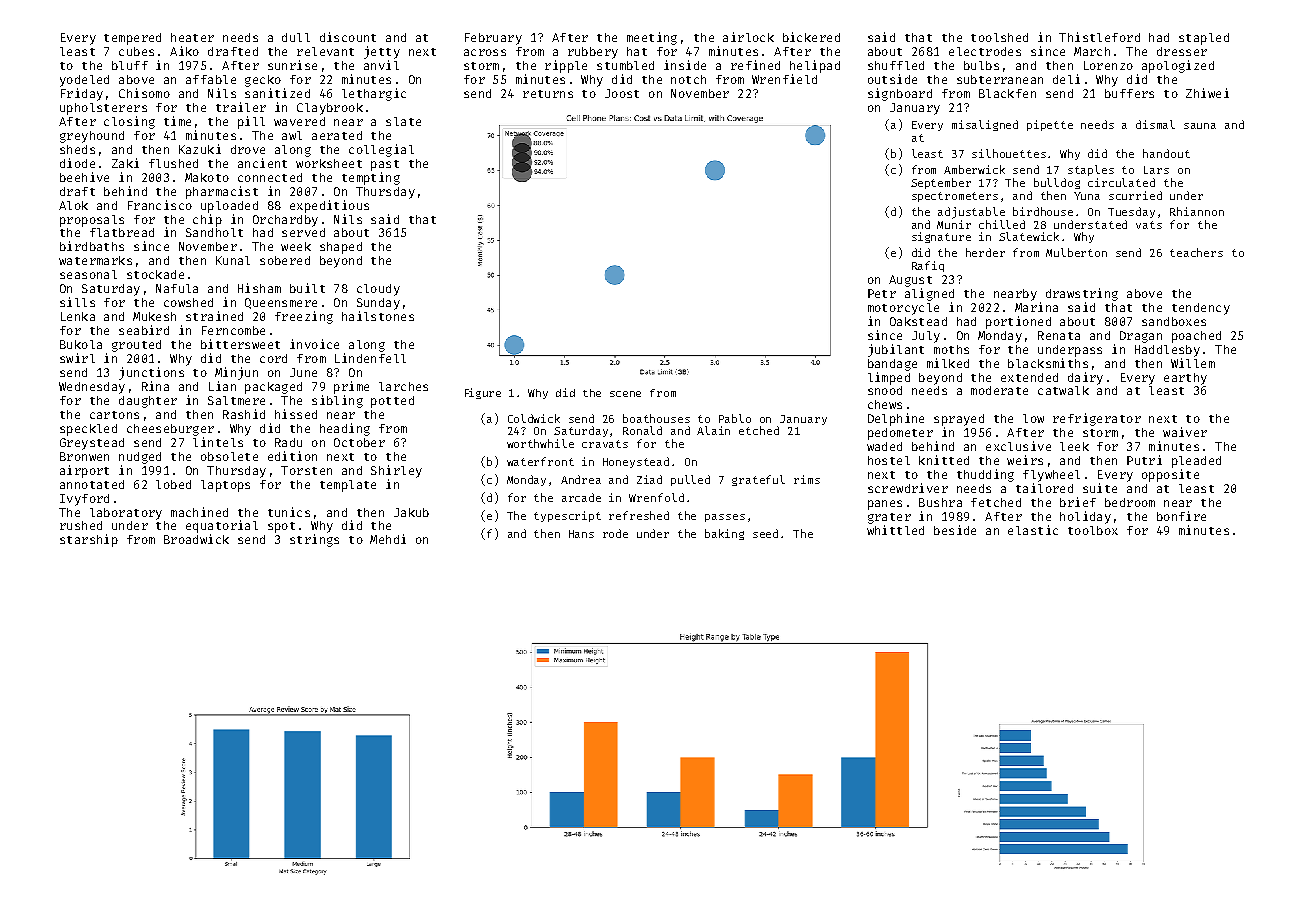 This document has height=924, width=1308. What do you see at coordinates (307, 288) in the document?
I see `built` at bounding box center [307, 288].
